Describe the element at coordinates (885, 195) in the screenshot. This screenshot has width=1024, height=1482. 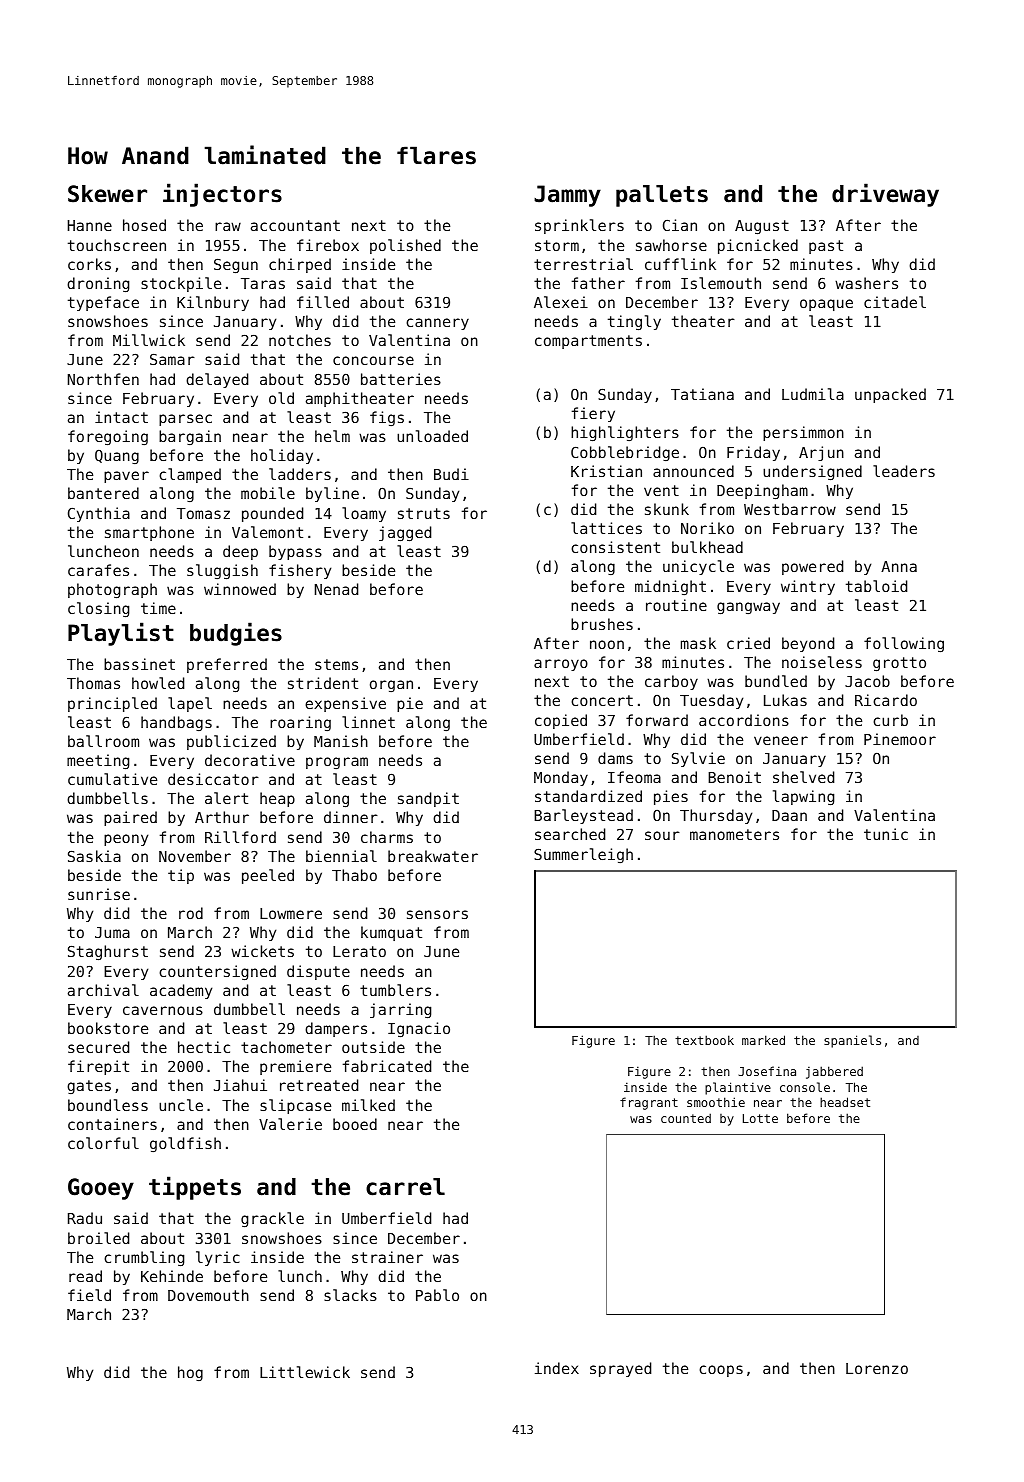
I see `driveway` at that location.
